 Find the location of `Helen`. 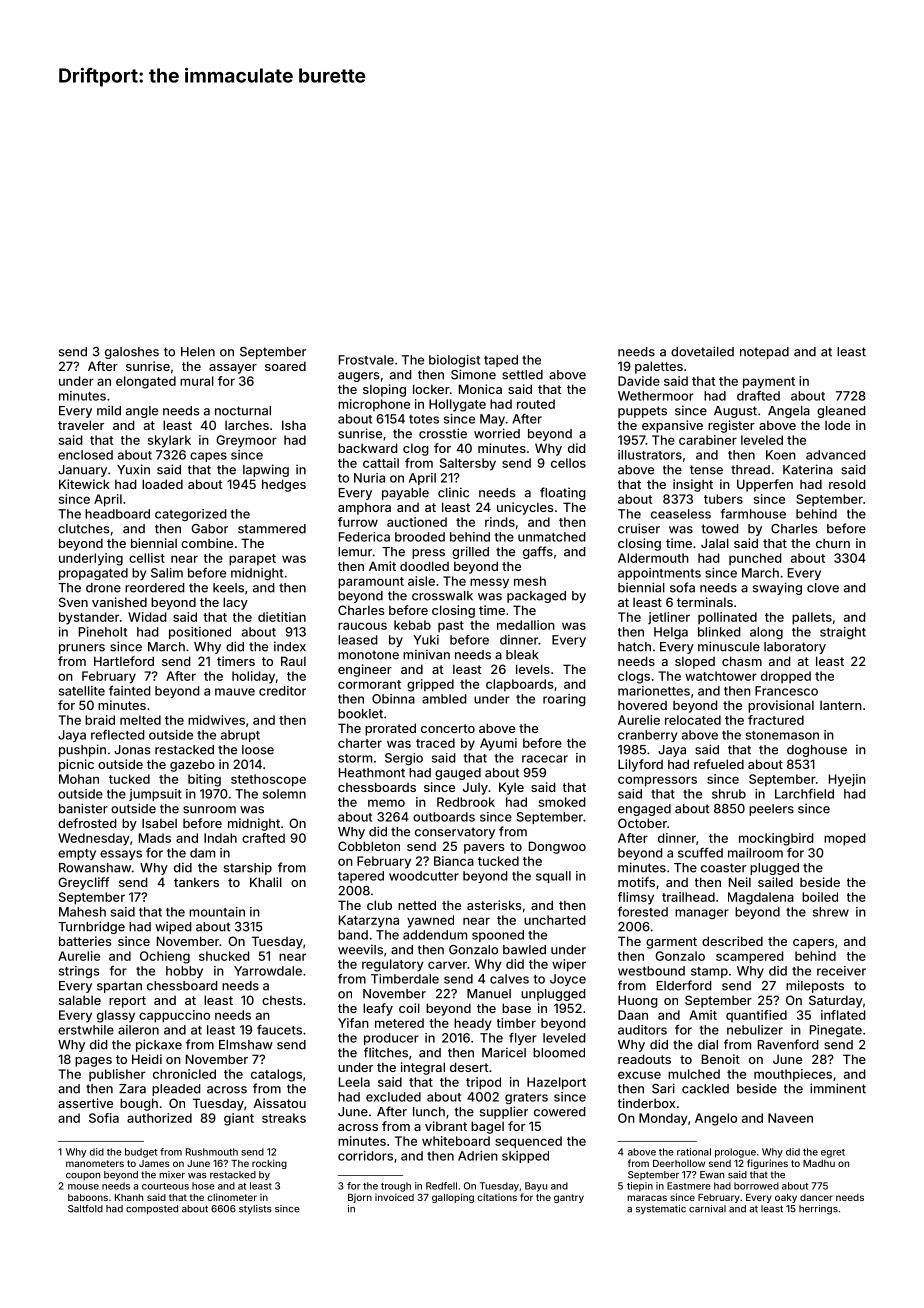

Helen is located at coordinates (198, 352).
